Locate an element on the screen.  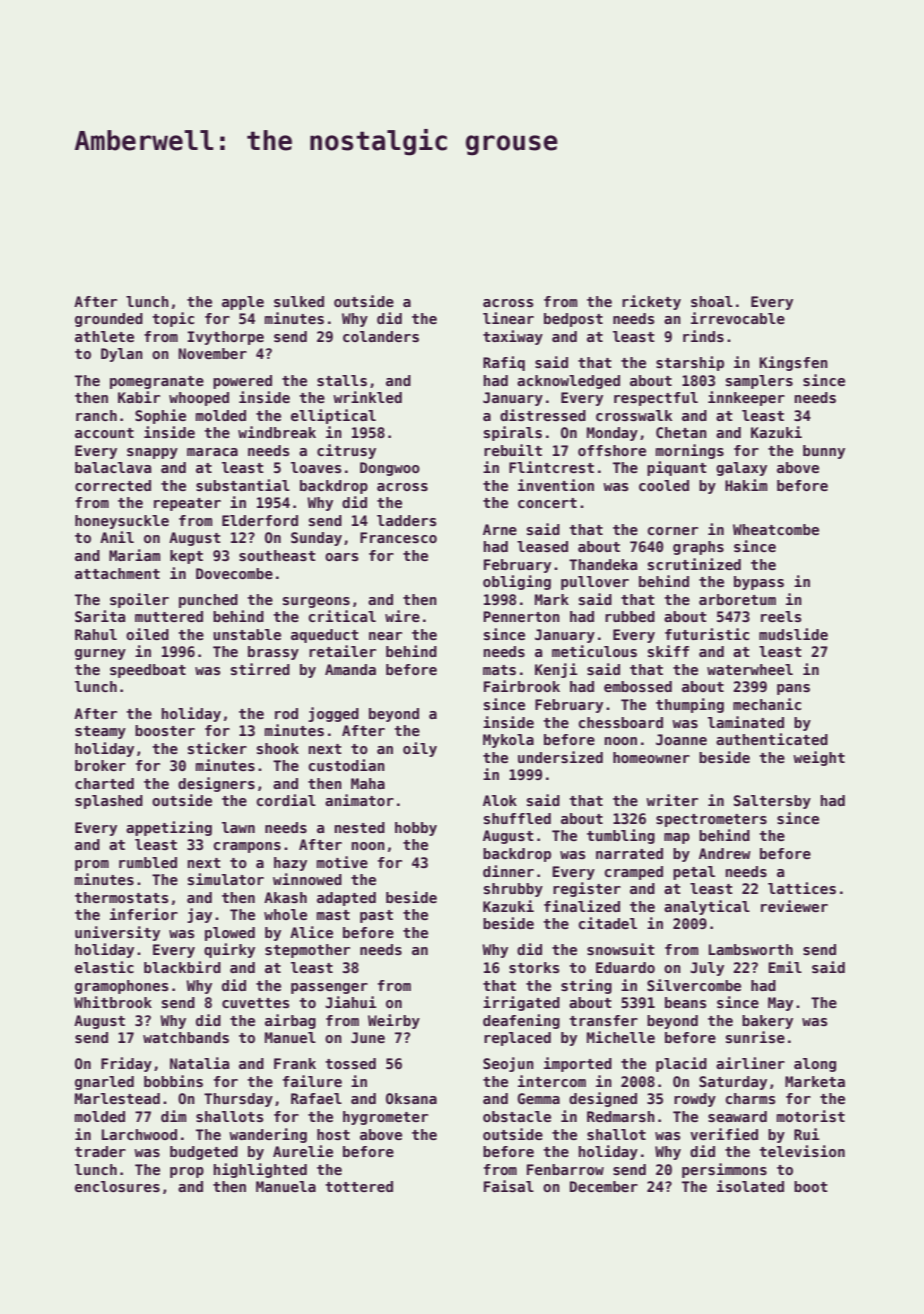
Wheatcombe is located at coordinates (776, 529).
